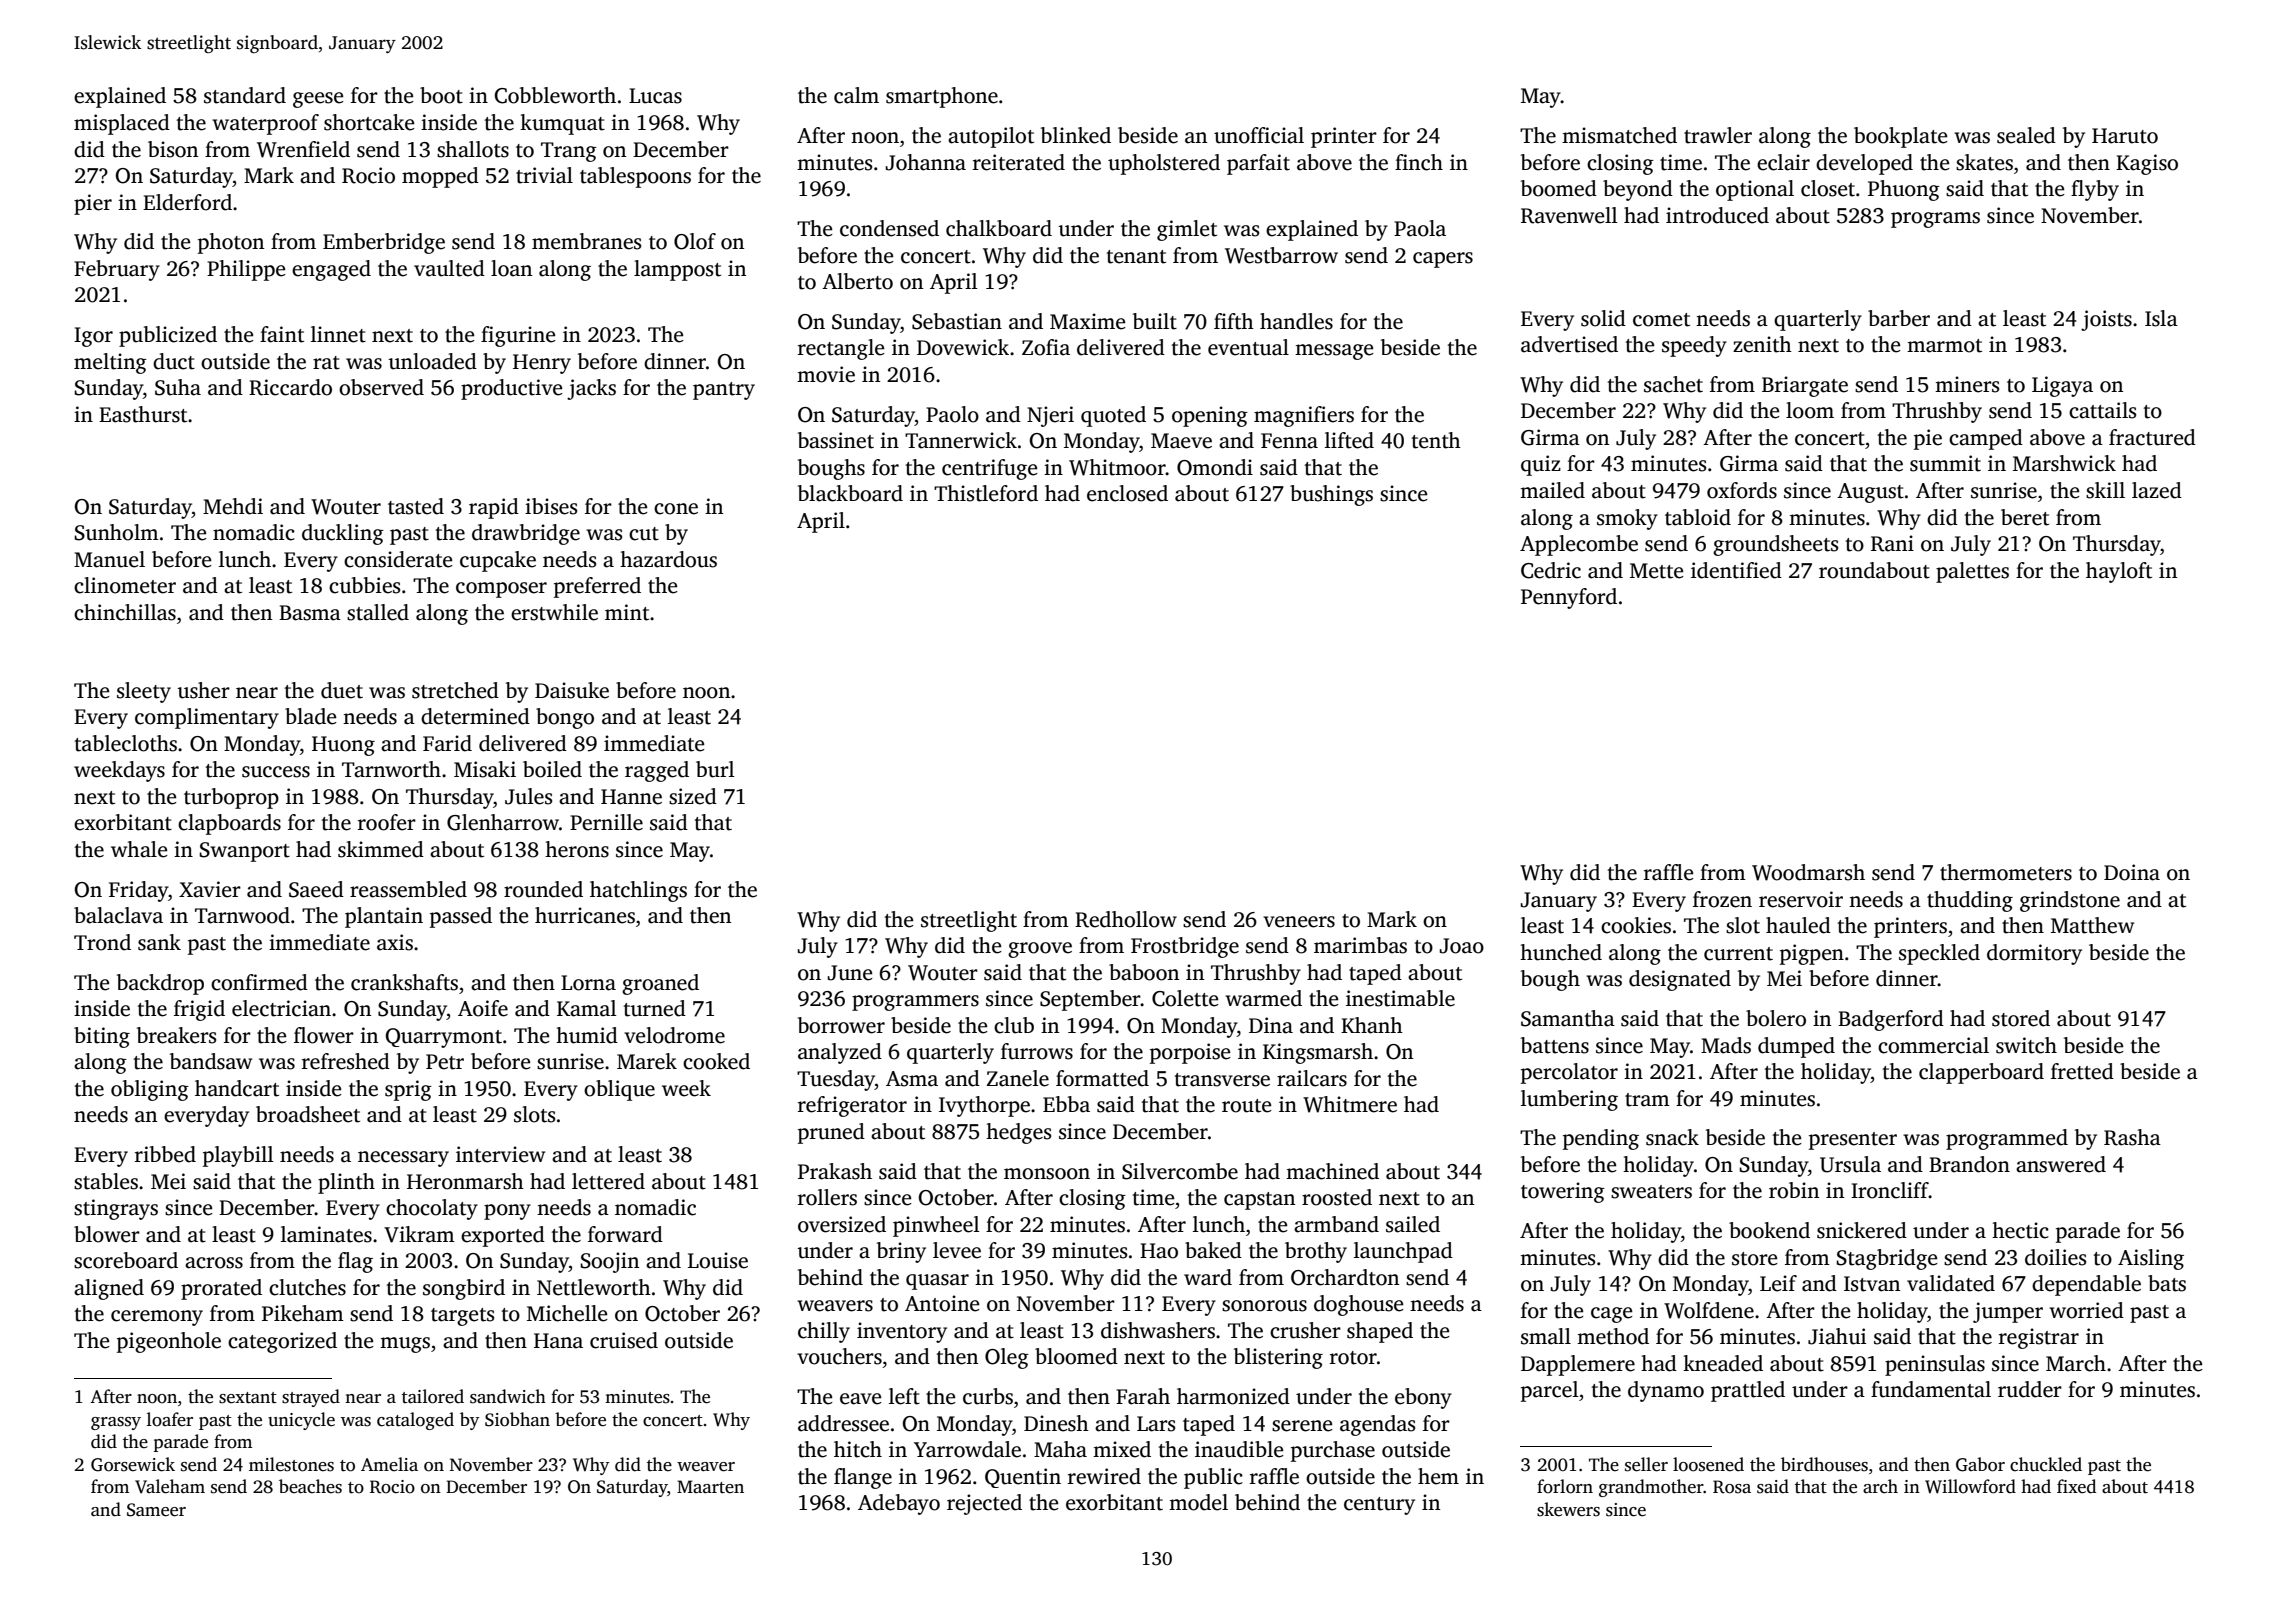 Image resolution: width=2282 pixels, height=1614 pixels. Describe the element at coordinates (156, 1510) in the document. I see `Sameer` at that location.
